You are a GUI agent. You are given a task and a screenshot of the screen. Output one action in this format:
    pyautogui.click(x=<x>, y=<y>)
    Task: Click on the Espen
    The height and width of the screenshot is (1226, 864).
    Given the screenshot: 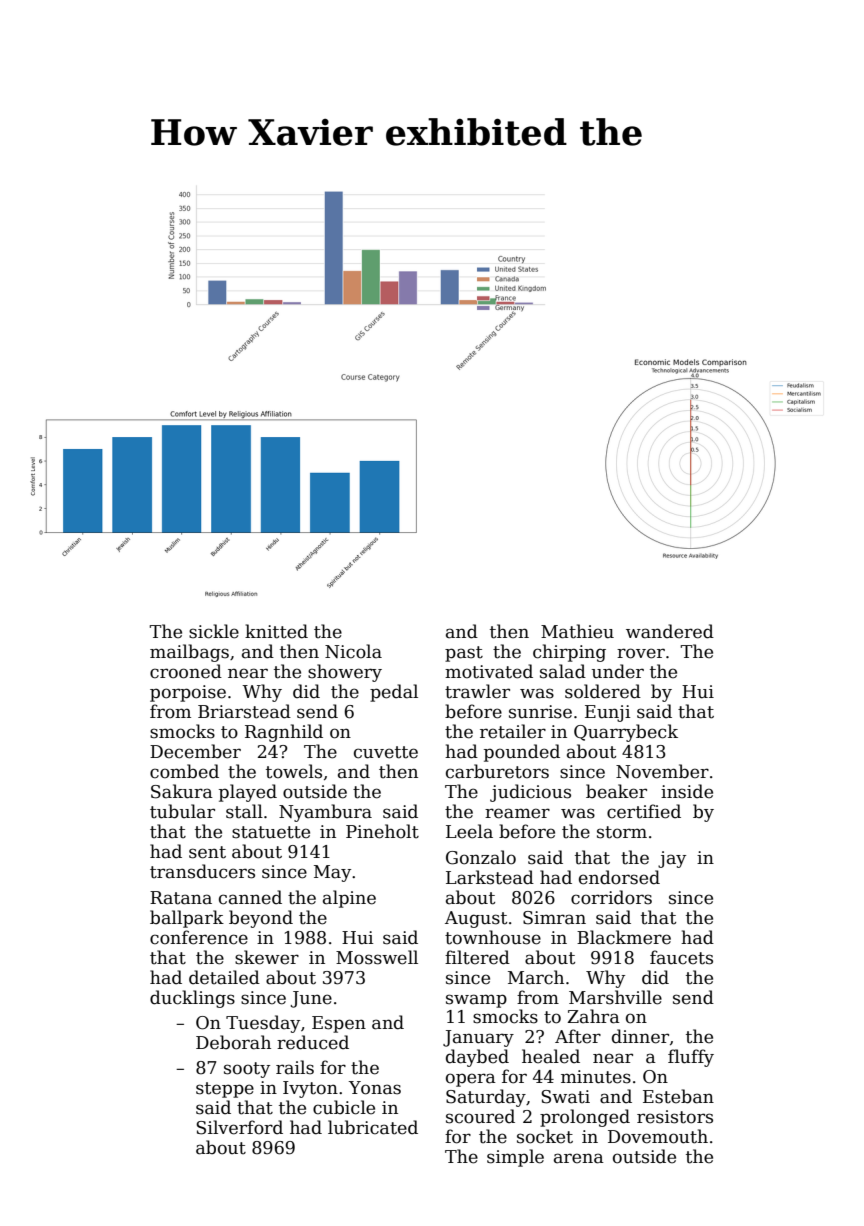 What is the action you would take?
    pyautogui.click(x=339, y=1024)
